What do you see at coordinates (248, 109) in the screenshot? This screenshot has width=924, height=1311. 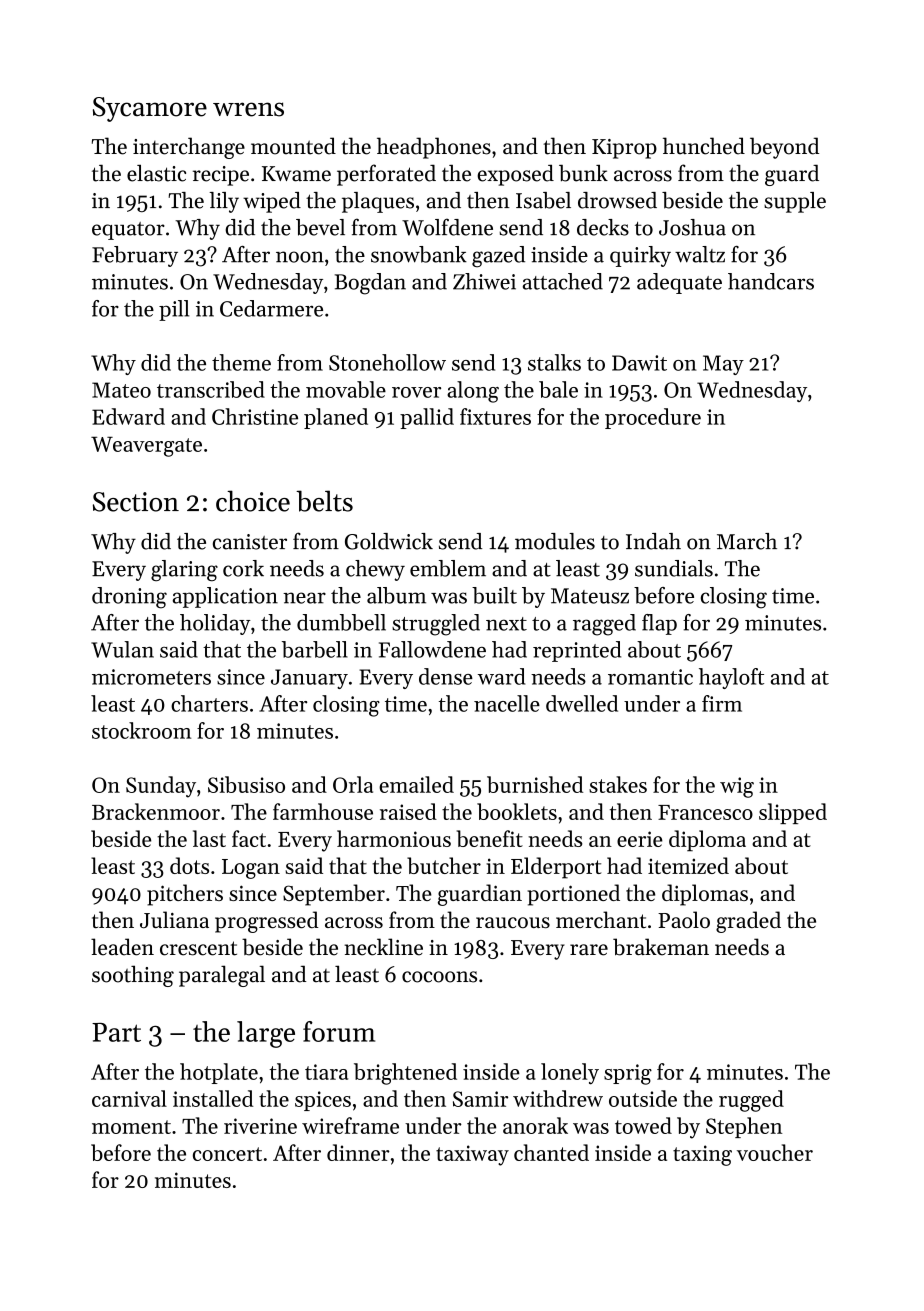 I see `wrens` at bounding box center [248, 109].
